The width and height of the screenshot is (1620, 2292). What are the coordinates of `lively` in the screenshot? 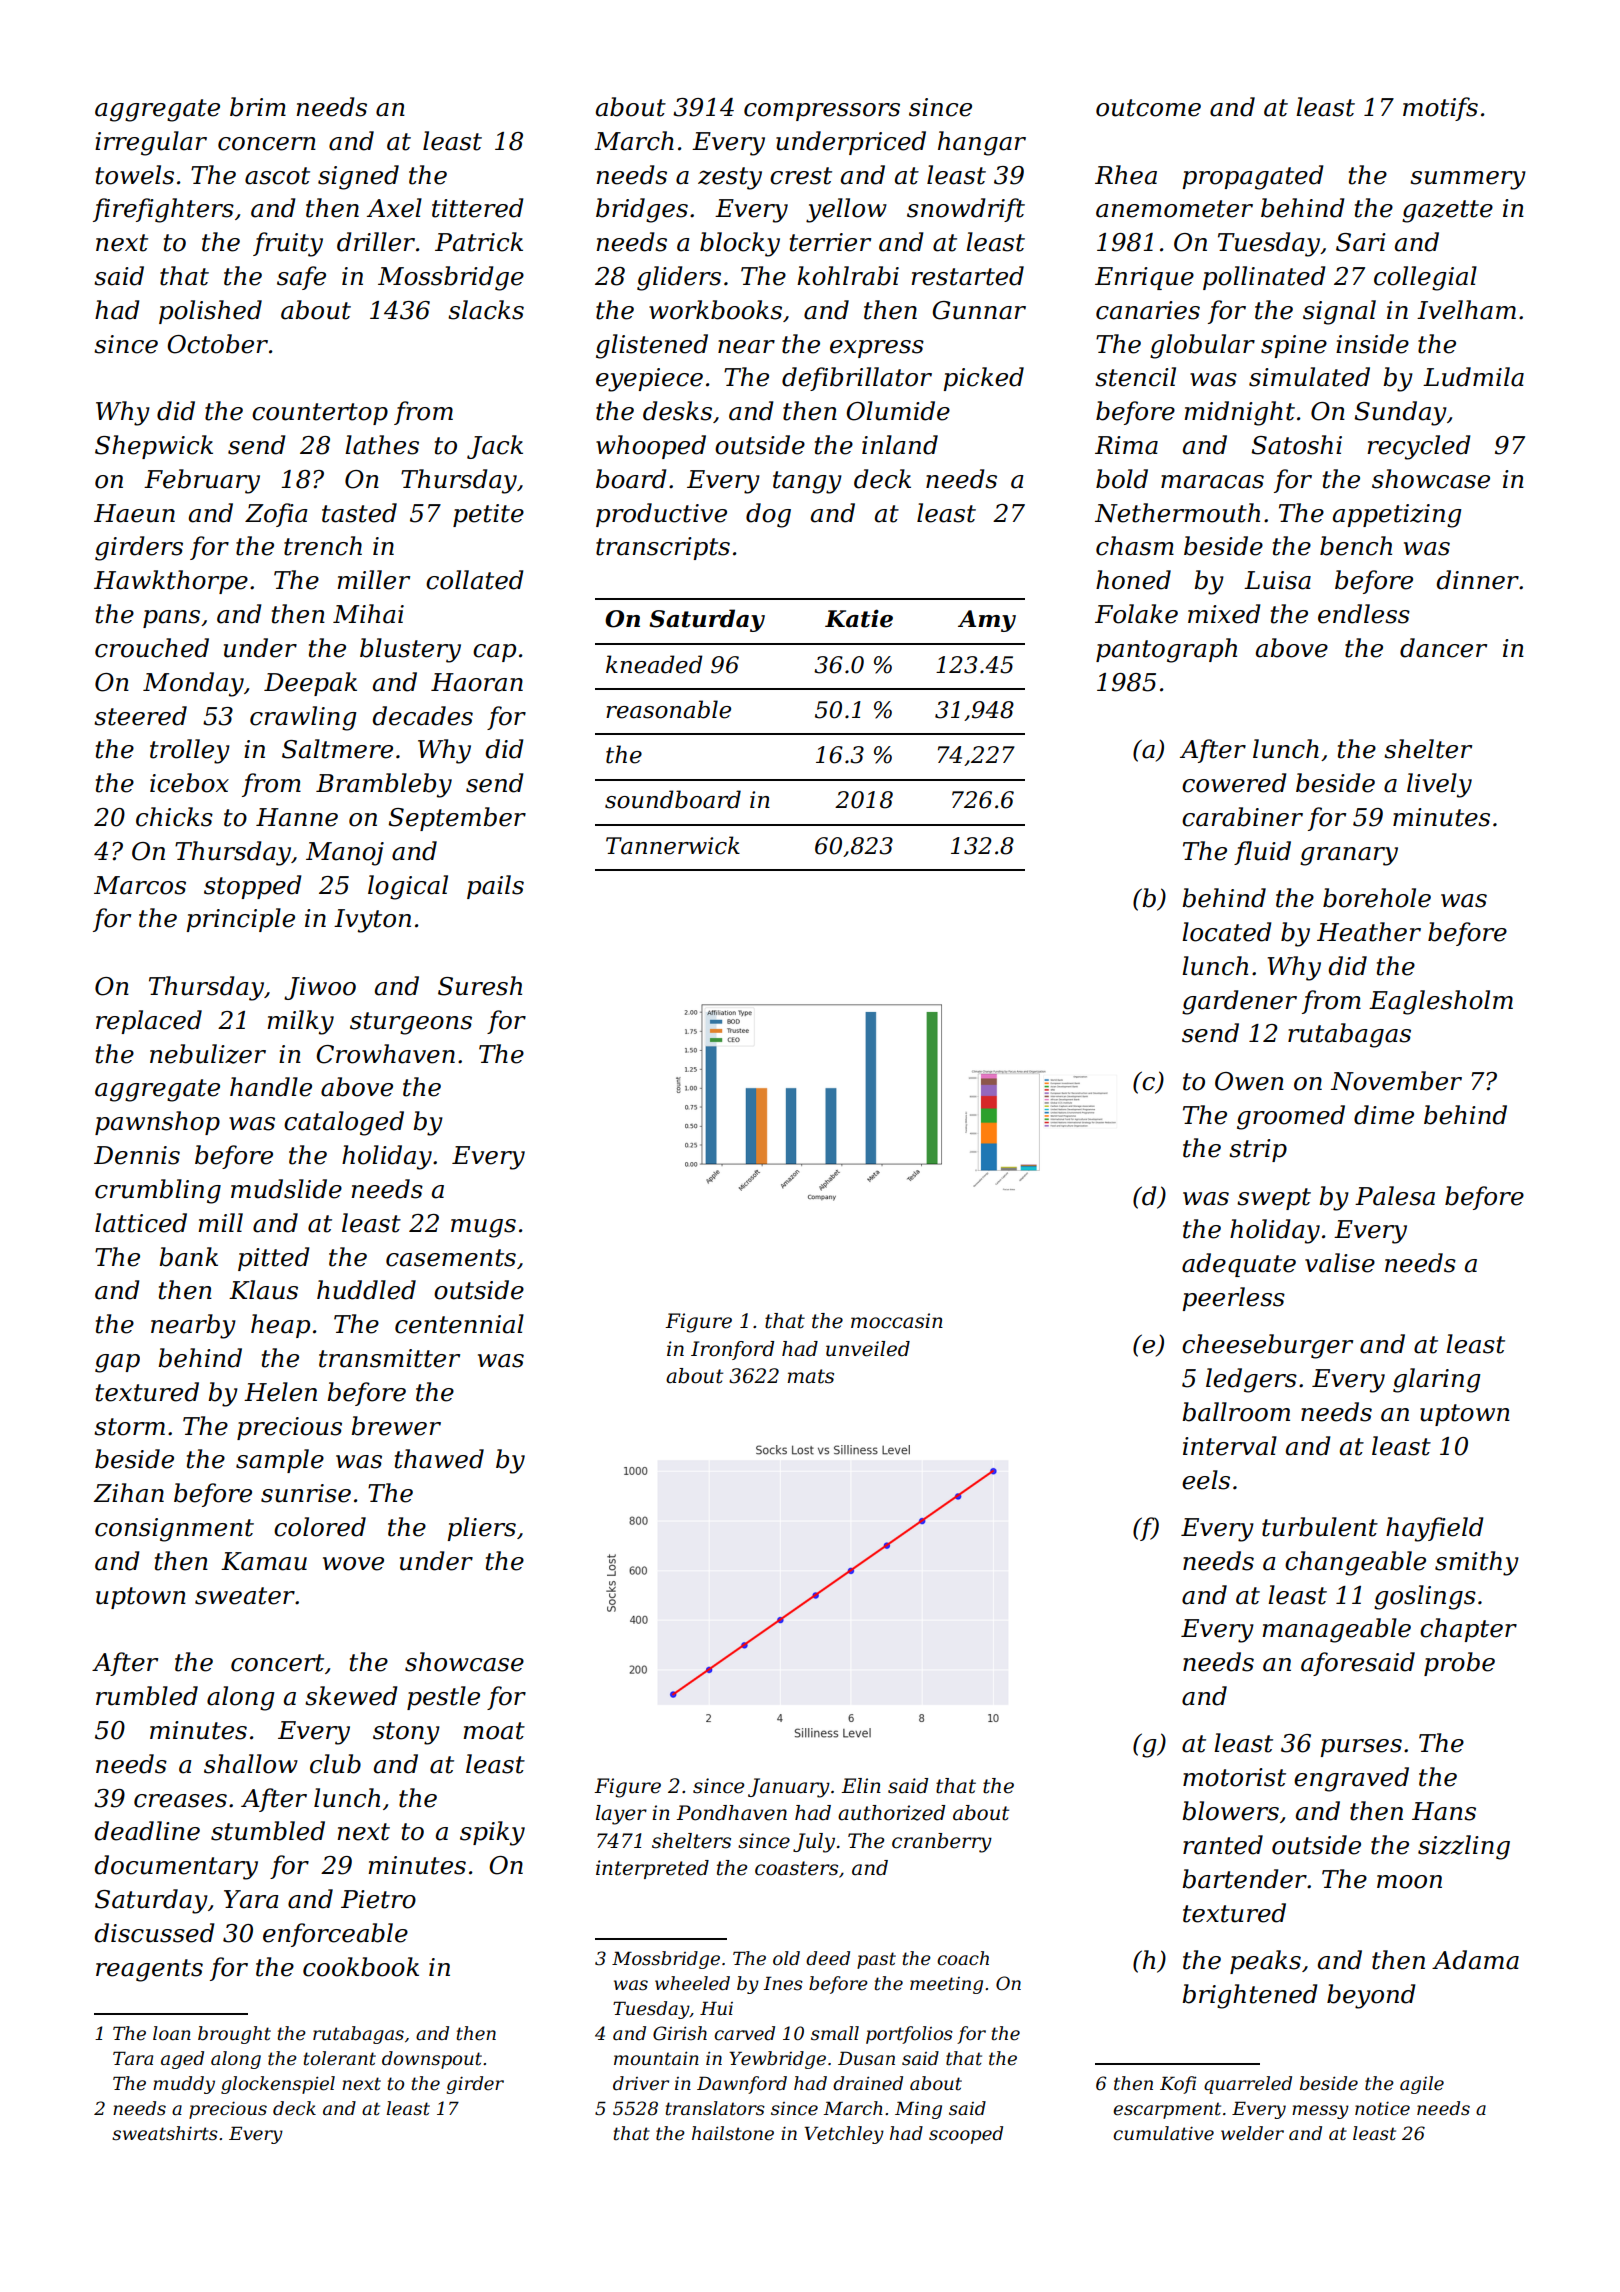 It's located at (1439, 785).
